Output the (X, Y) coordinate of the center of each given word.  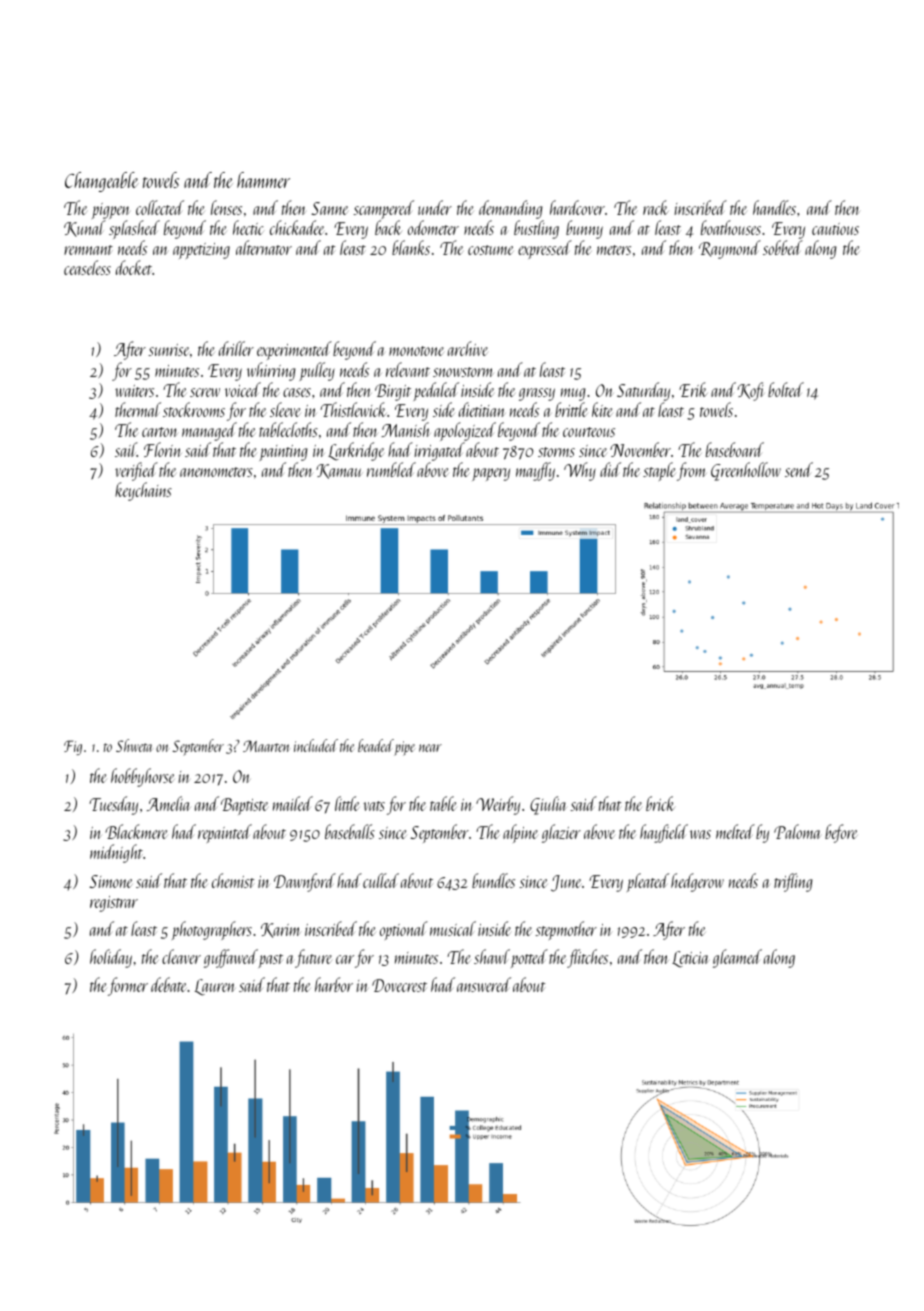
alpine (520, 833)
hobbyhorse (142, 777)
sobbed (783, 247)
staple (659, 471)
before (841, 833)
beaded (376, 745)
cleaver (181, 956)
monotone (416, 351)
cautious (835, 229)
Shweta (134, 745)
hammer (263, 180)
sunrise (168, 350)
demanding (511, 209)
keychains (143, 491)
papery (491, 474)
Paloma (797, 831)
